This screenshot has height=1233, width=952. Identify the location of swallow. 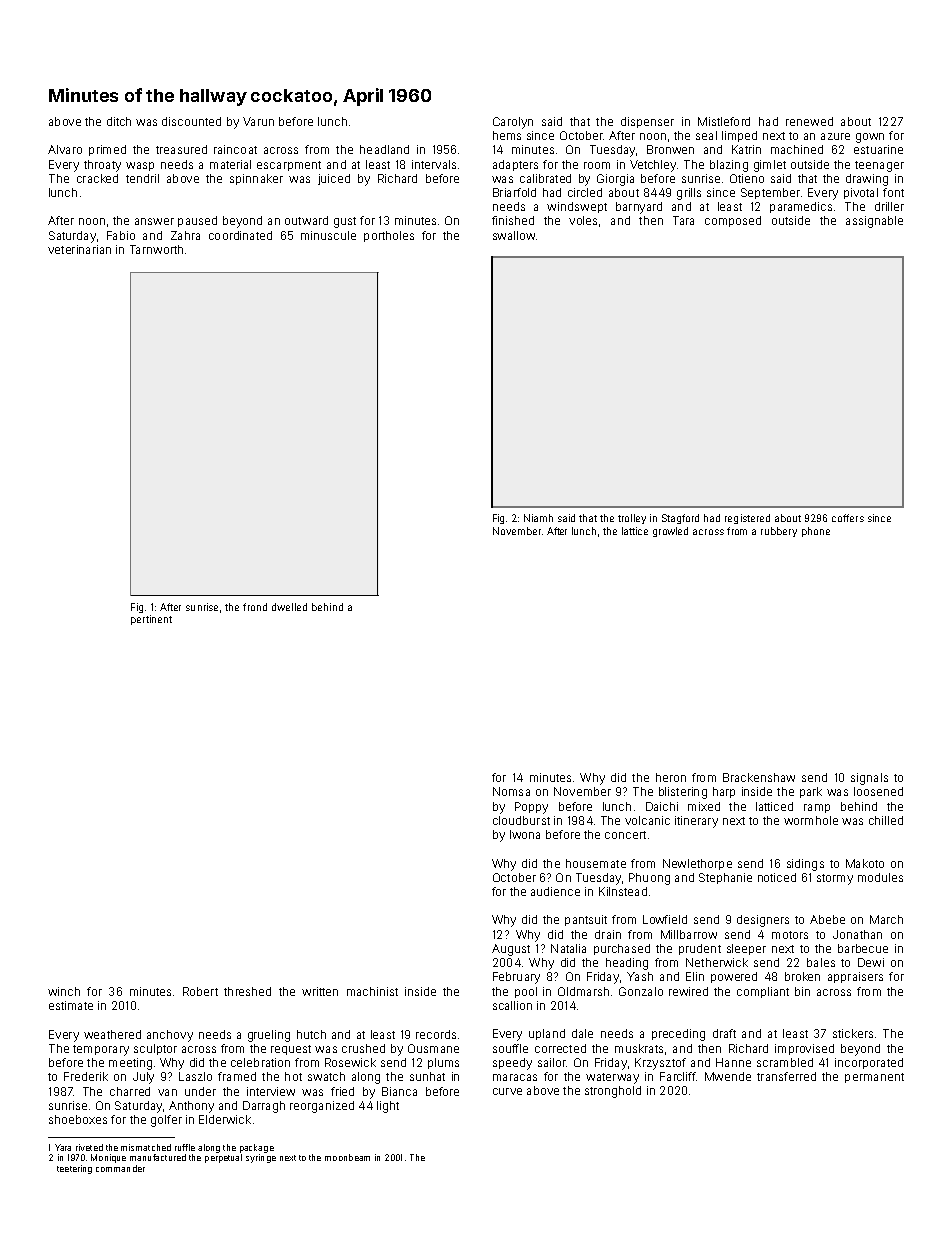
(514, 235).
